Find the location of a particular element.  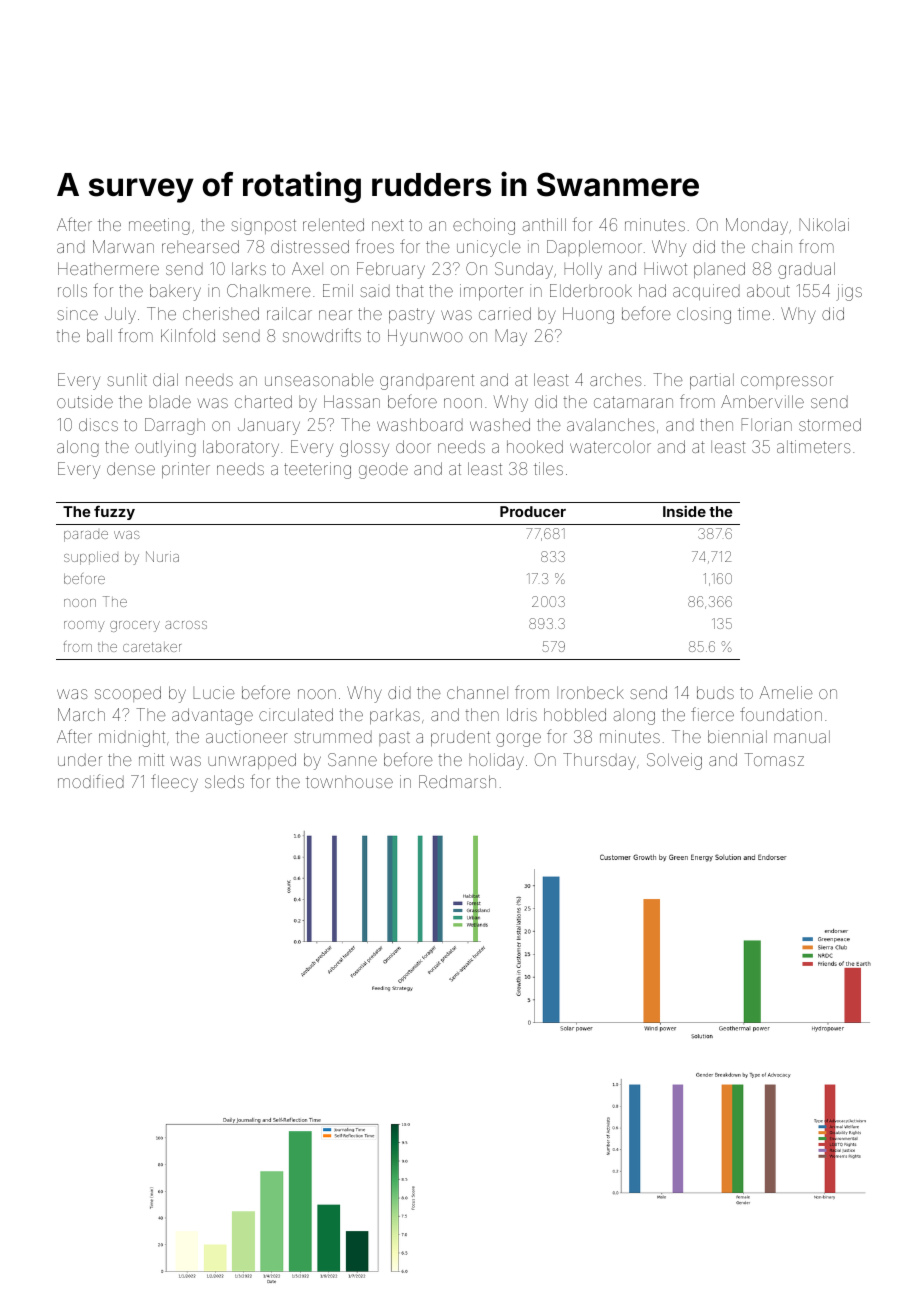

meeting is located at coordinates (159, 226).
